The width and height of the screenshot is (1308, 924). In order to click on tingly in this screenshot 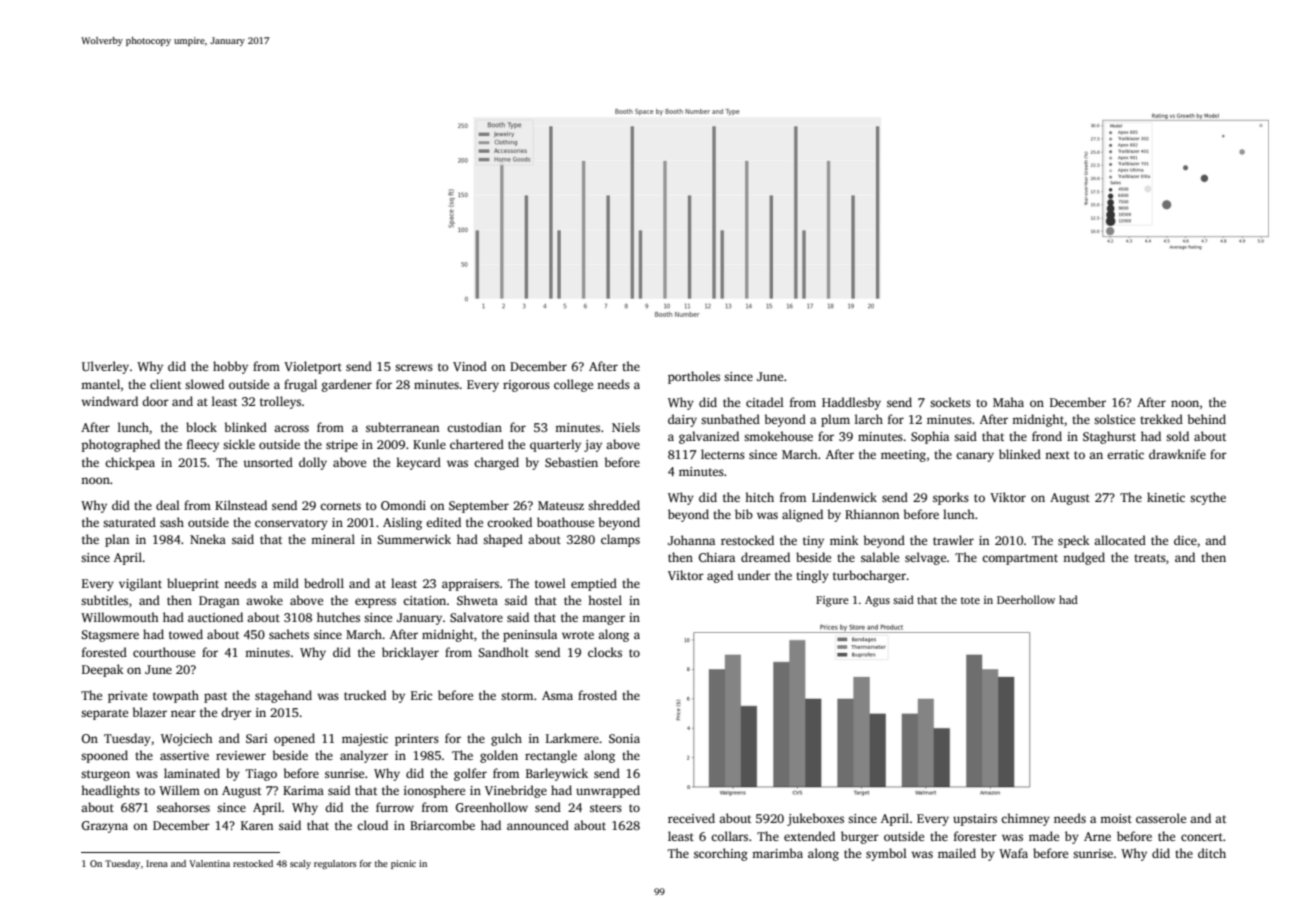, I will do `click(812, 576)`.
